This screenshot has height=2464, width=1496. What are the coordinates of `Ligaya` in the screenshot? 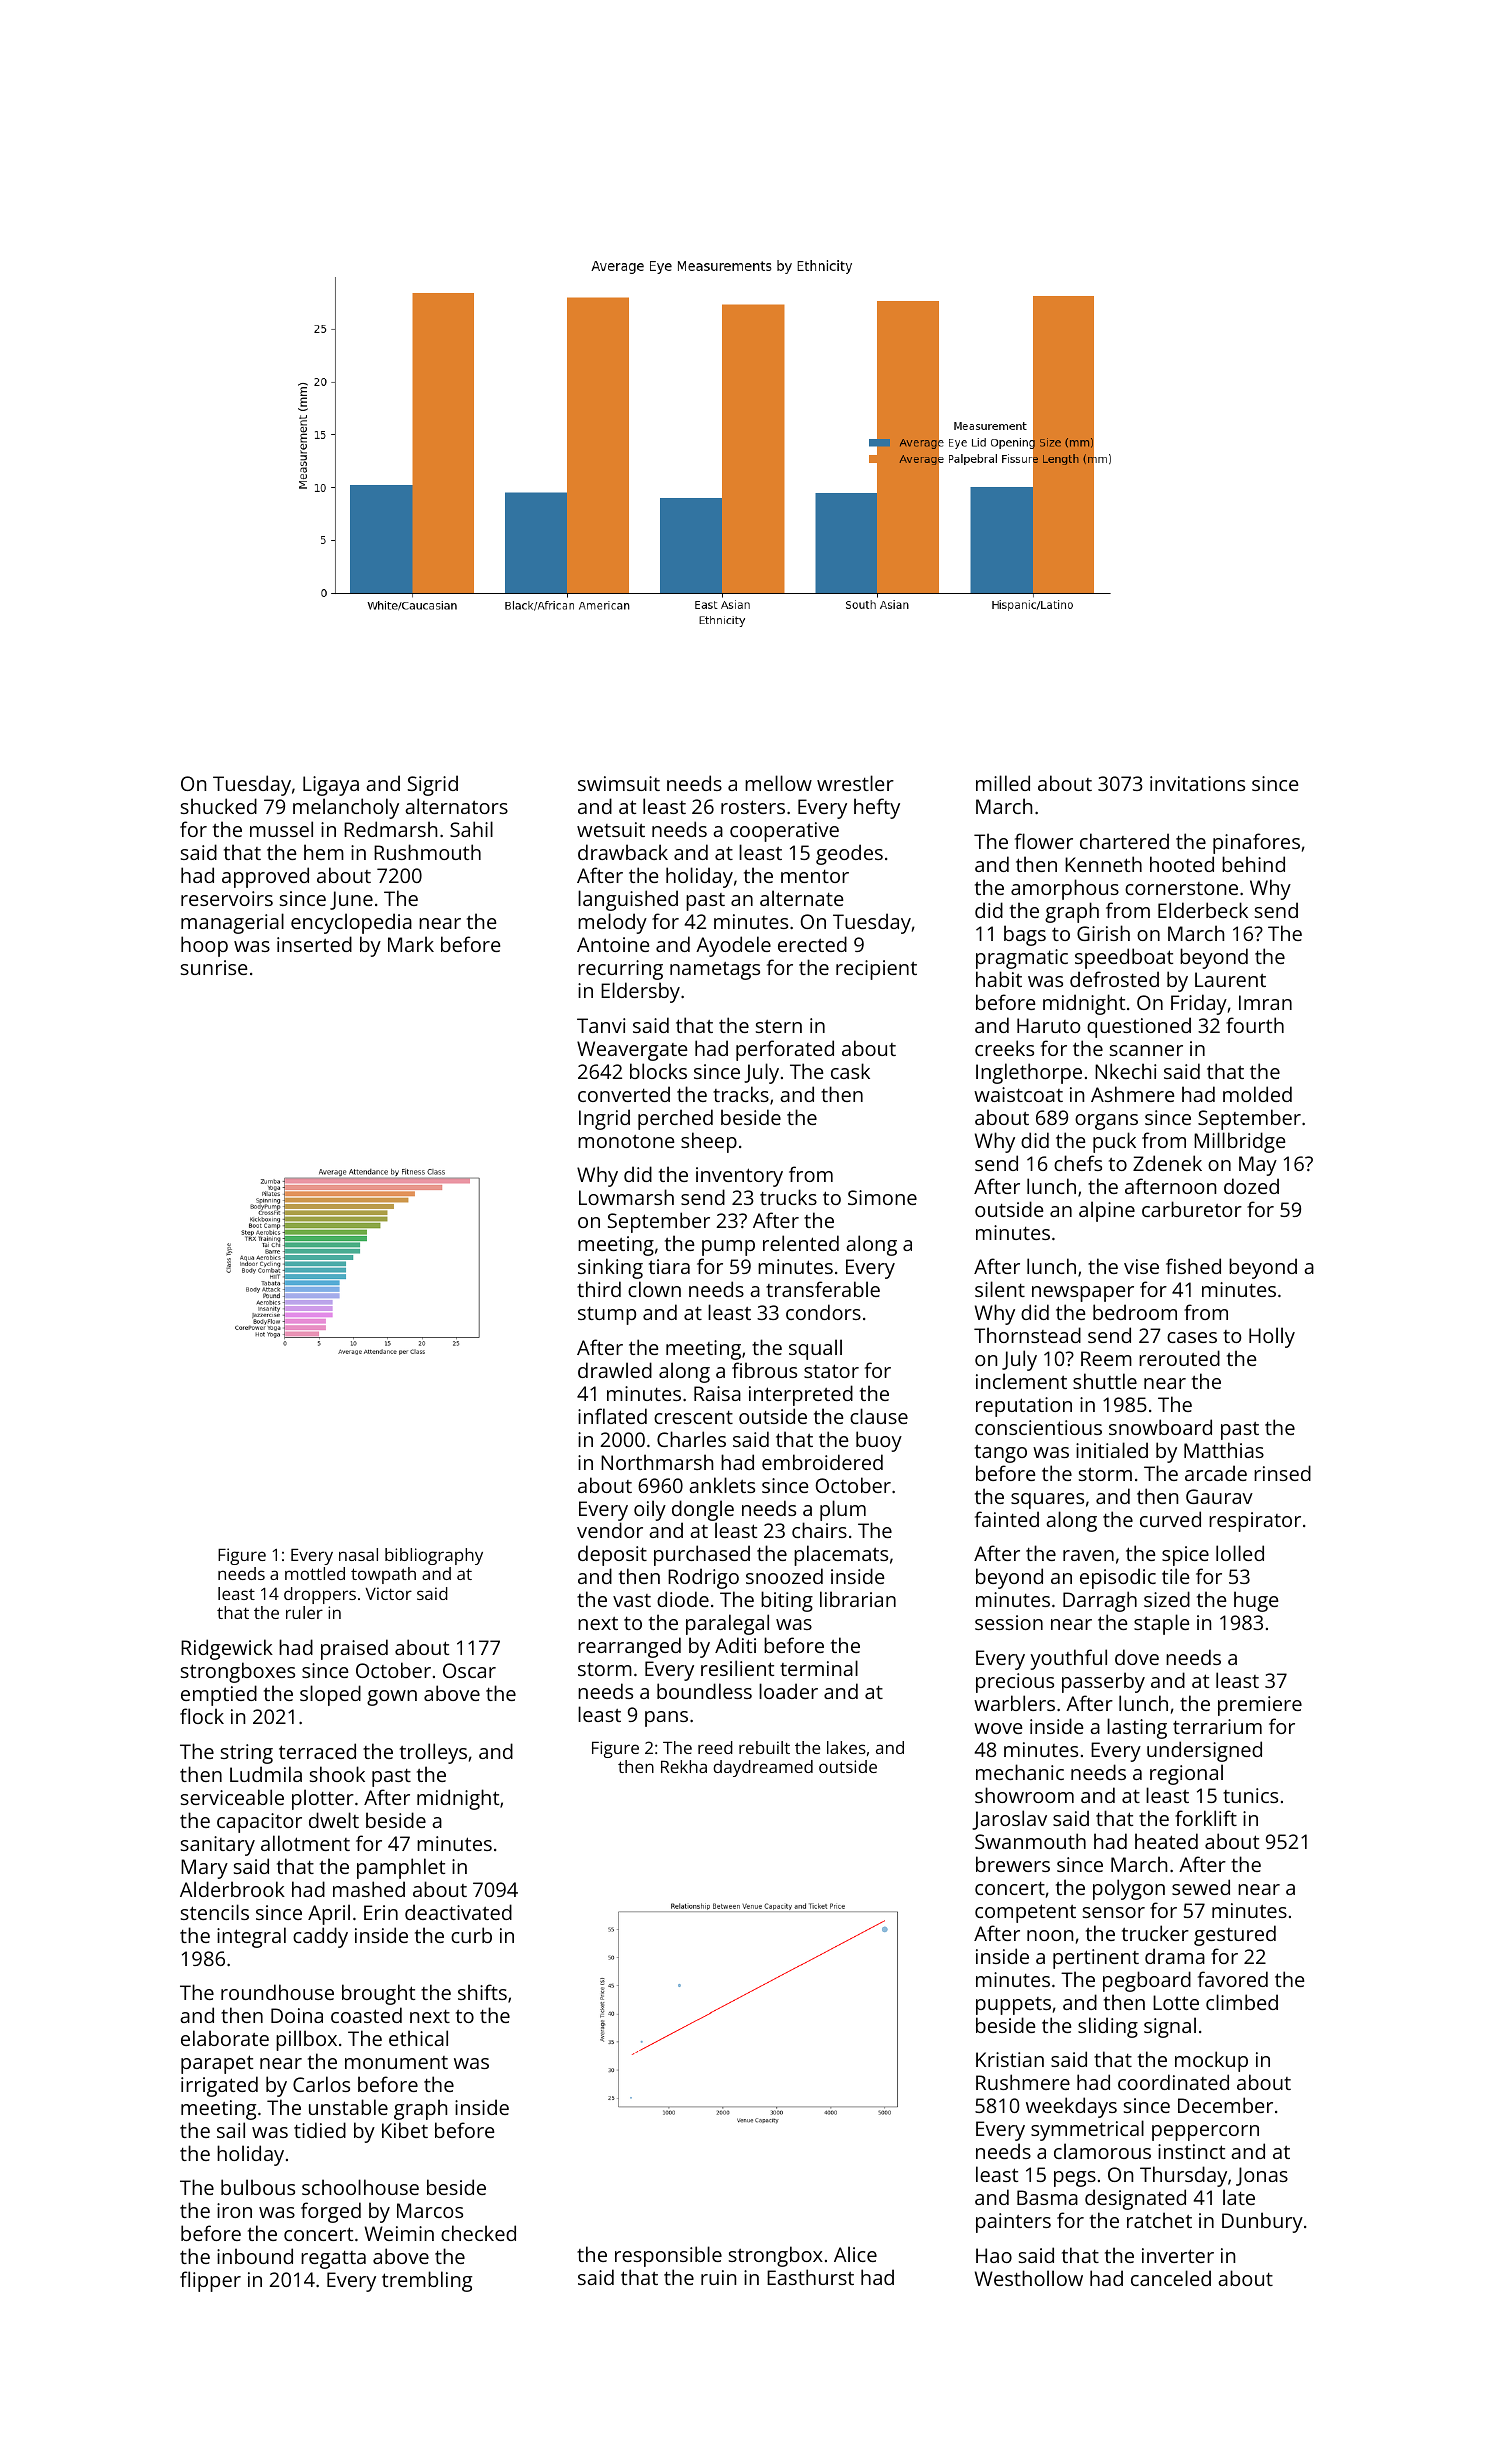 It's located at (331, 786).
